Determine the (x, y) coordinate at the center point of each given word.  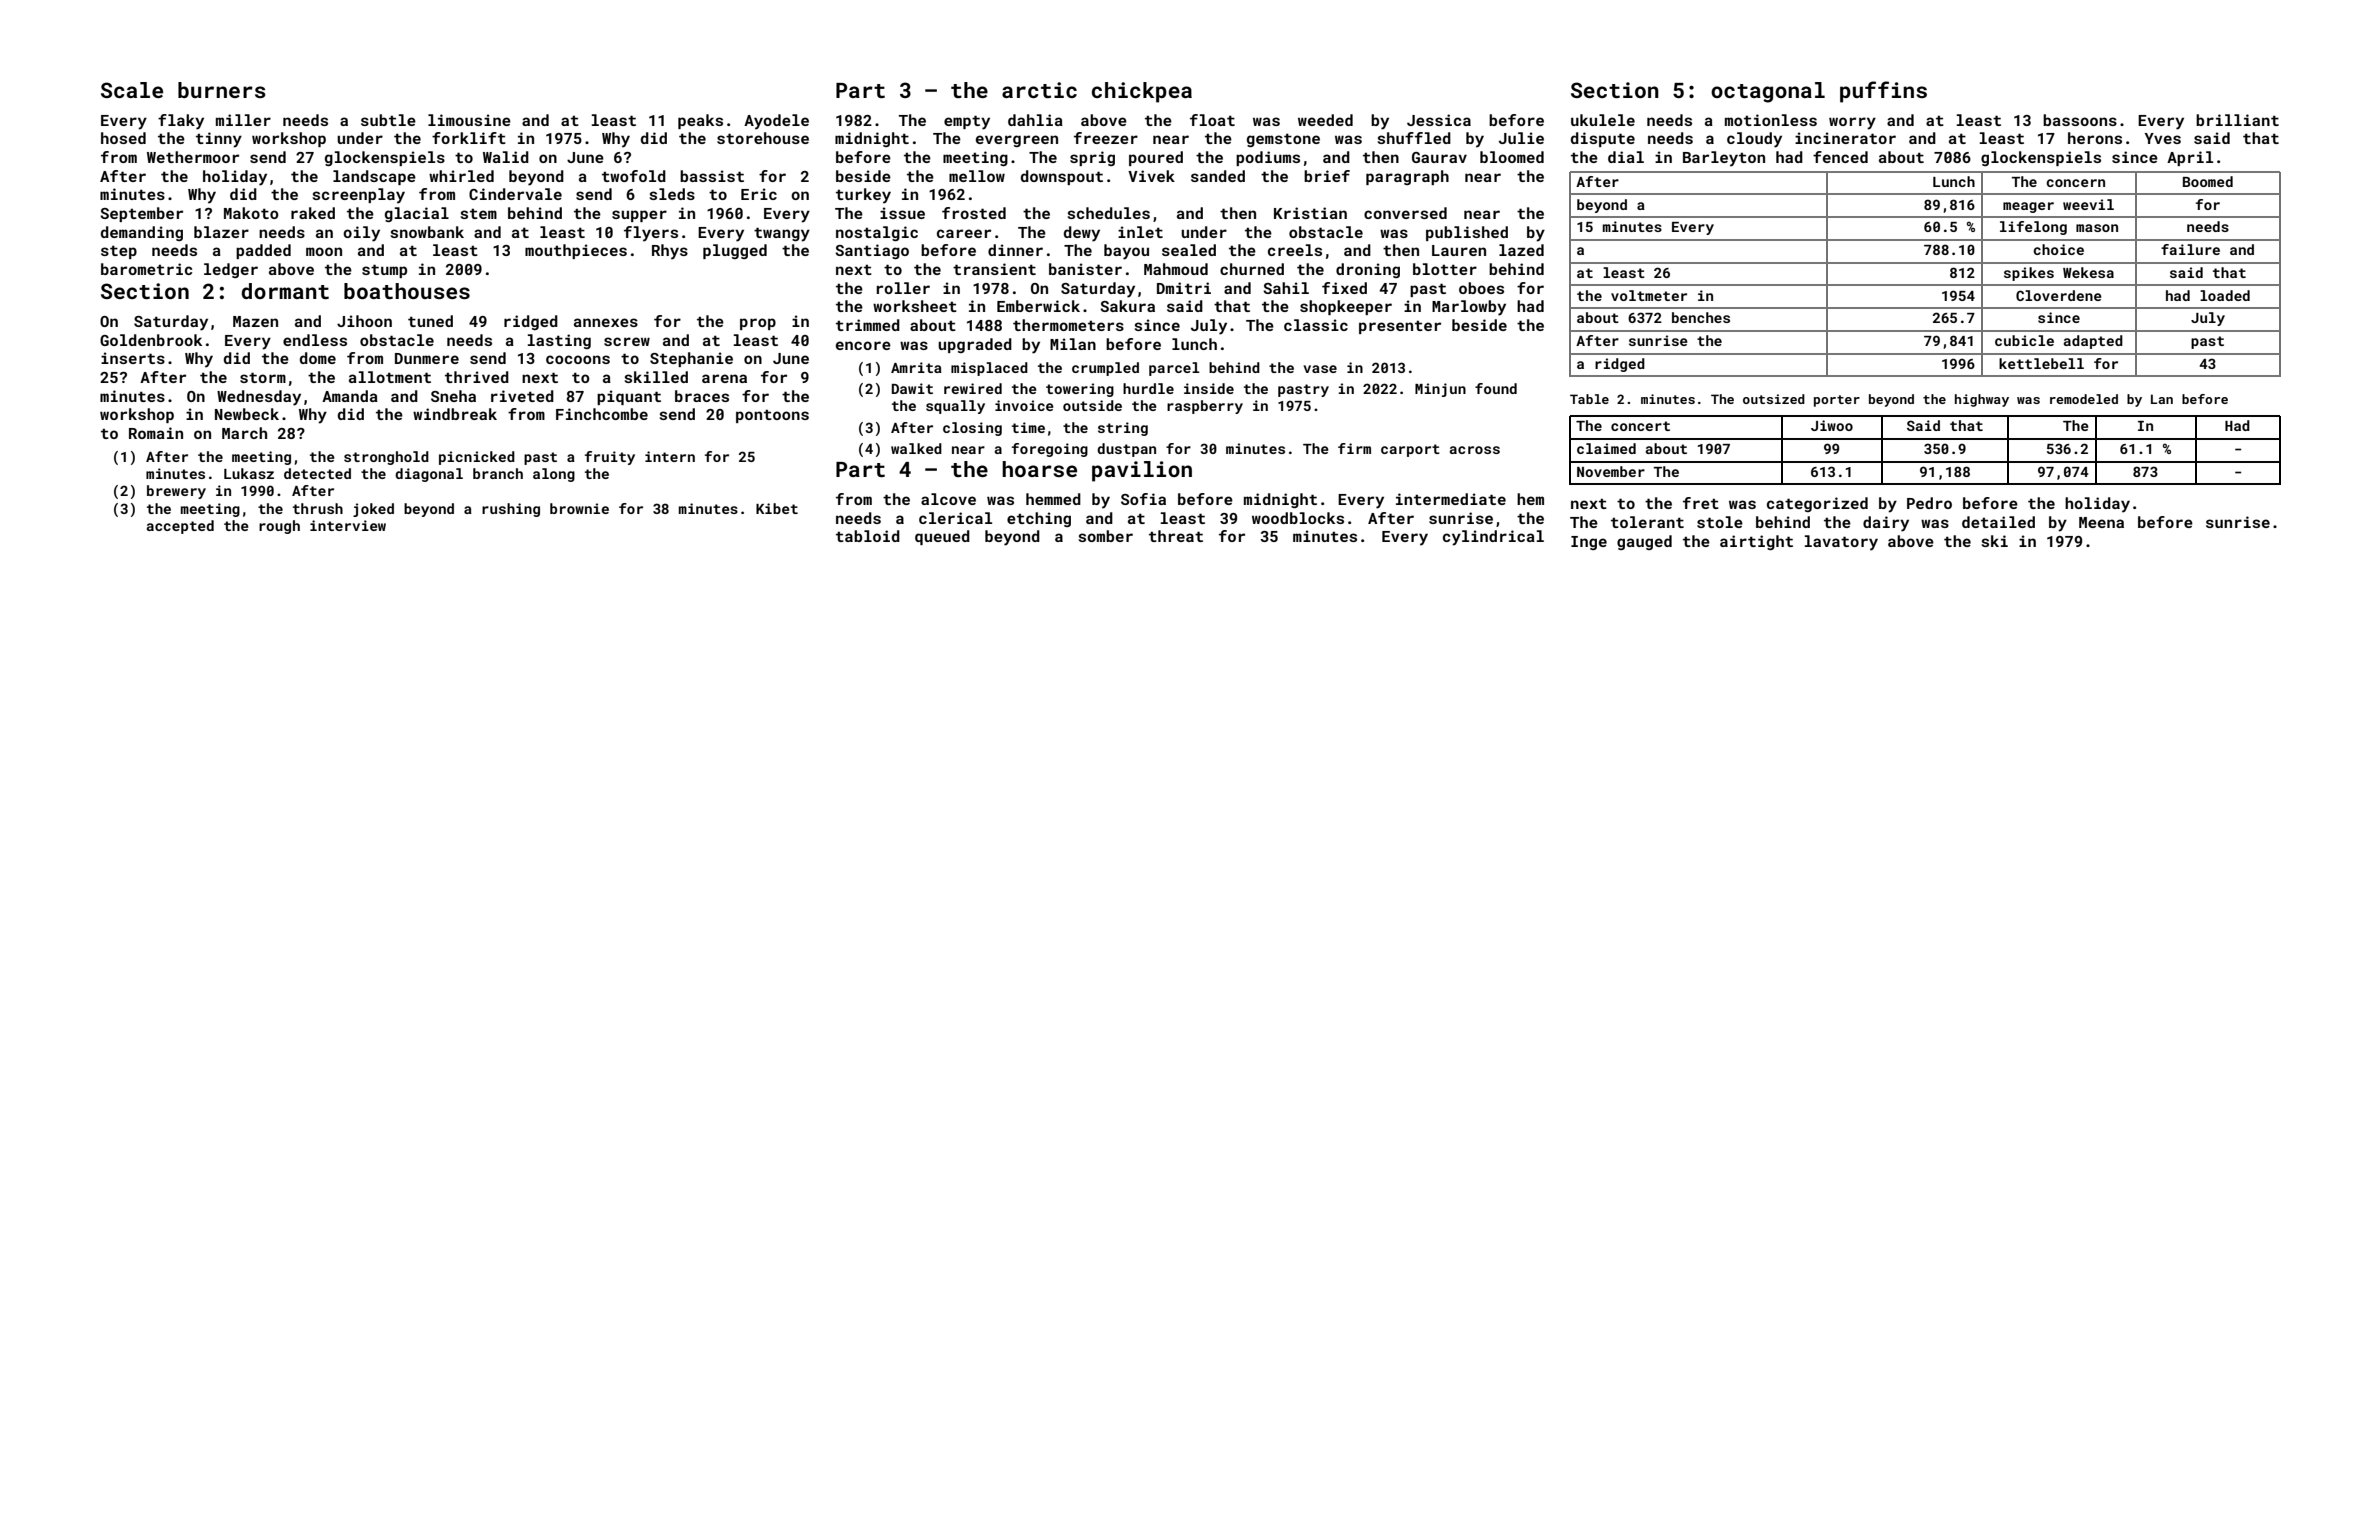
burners (222, 90)
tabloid (868, 536)
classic (1316, 325)
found (1496, 388)
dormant (285, 291)
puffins (1883, 92)
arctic (1039, 90)
